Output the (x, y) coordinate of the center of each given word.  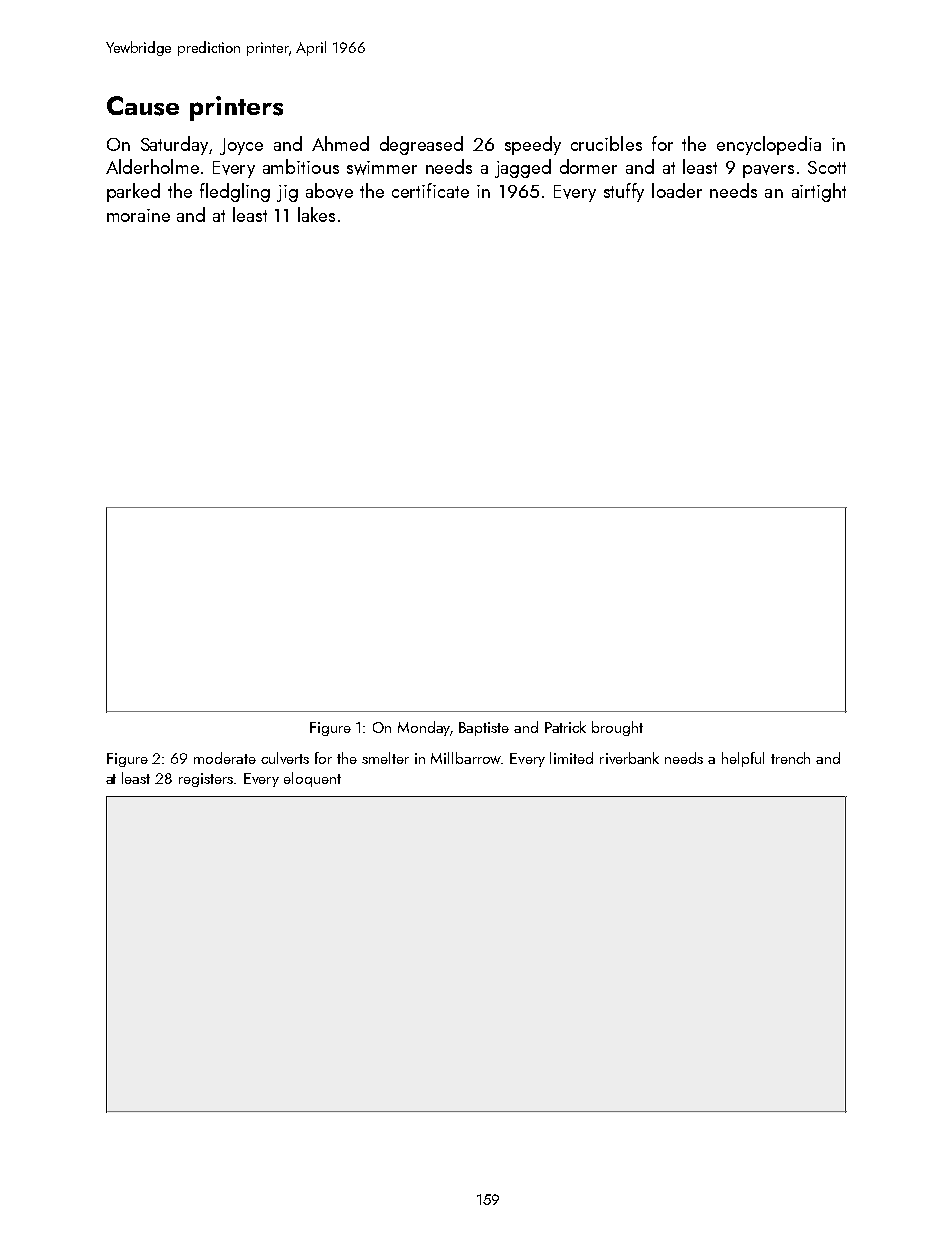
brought (617, 728)
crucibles (606, 143)
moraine (138, 215)
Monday (424, 728)
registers (206, 780)
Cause (143, 106)
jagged (523, 168)
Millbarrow (466, 758)
